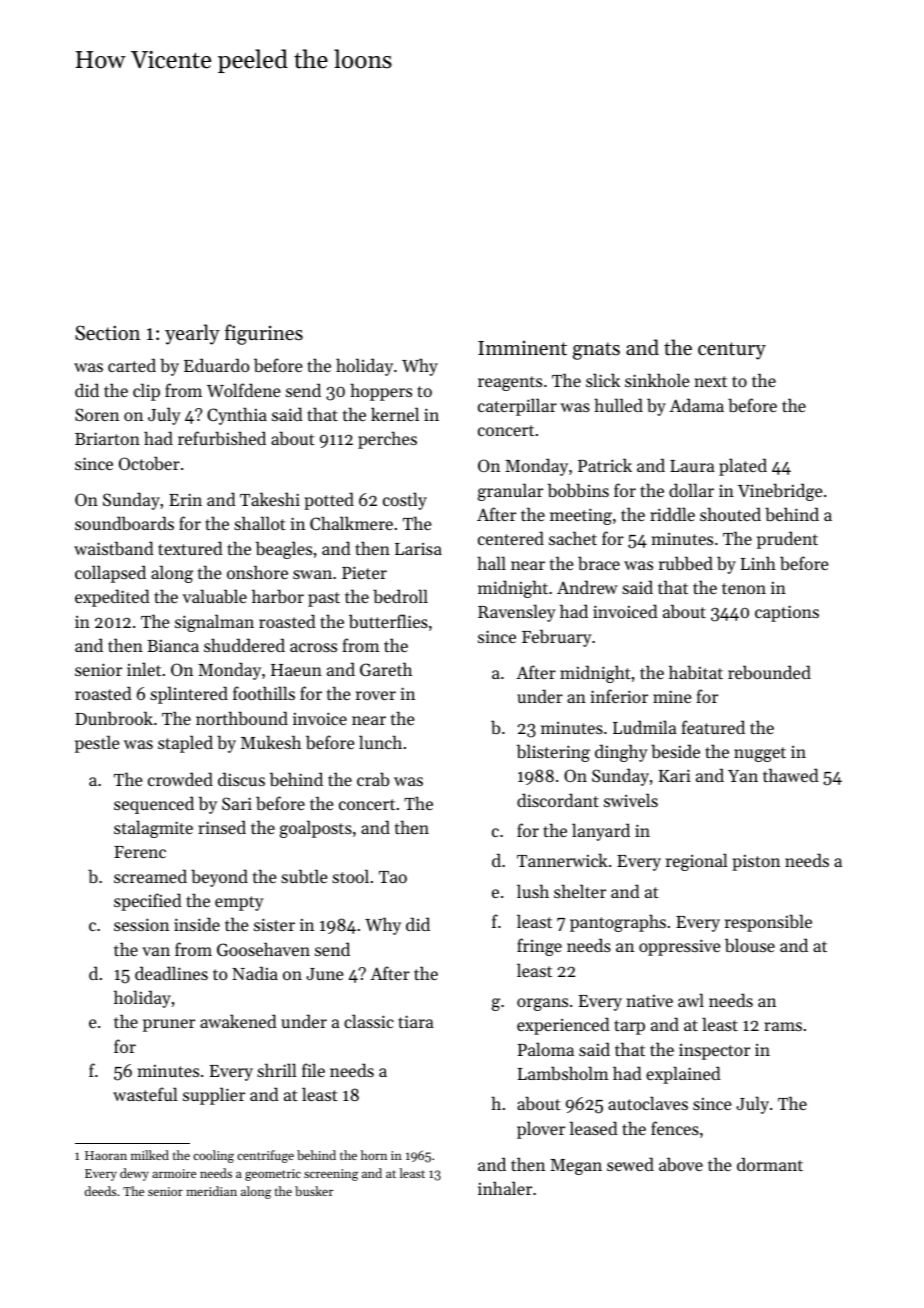  What do you see at coordinates (557, 638) in the screenshot?
I see `February` at bounding box center [557, 638].
